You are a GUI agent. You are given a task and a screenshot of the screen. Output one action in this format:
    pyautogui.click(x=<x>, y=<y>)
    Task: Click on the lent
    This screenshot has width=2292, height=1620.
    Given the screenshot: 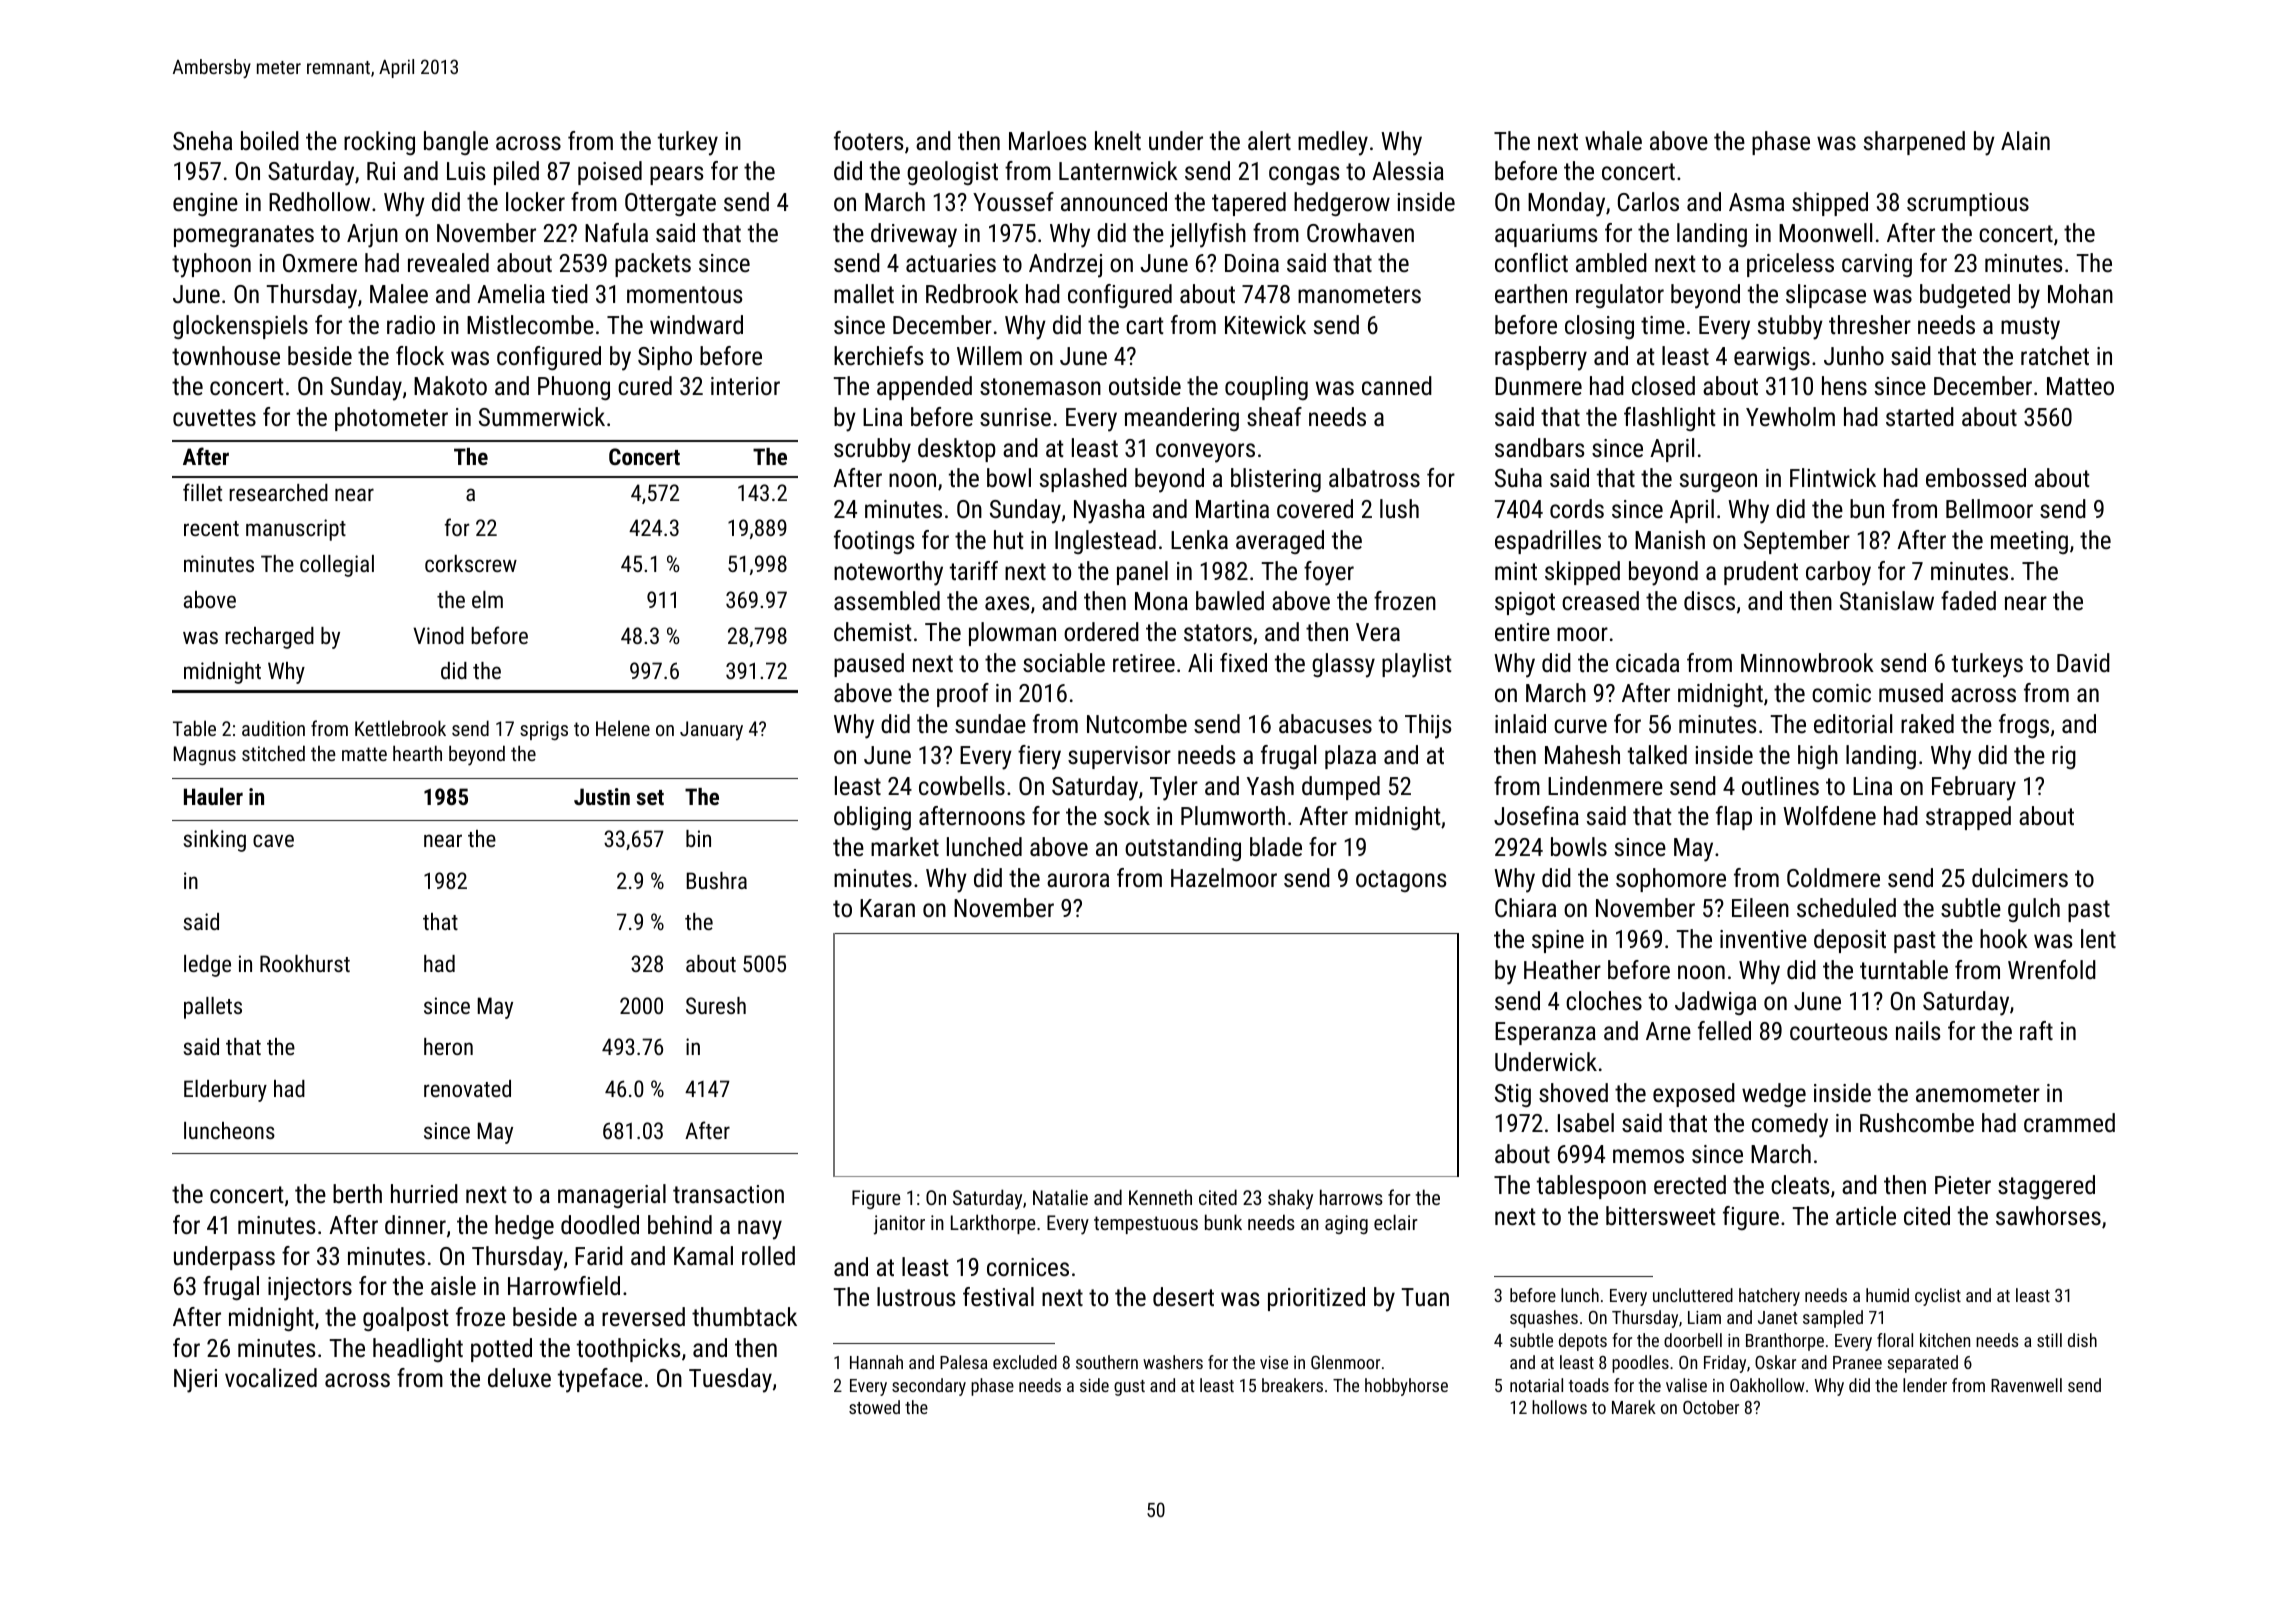 What is the action you would take?
    pyautogui.click(x=2098, y=938)
